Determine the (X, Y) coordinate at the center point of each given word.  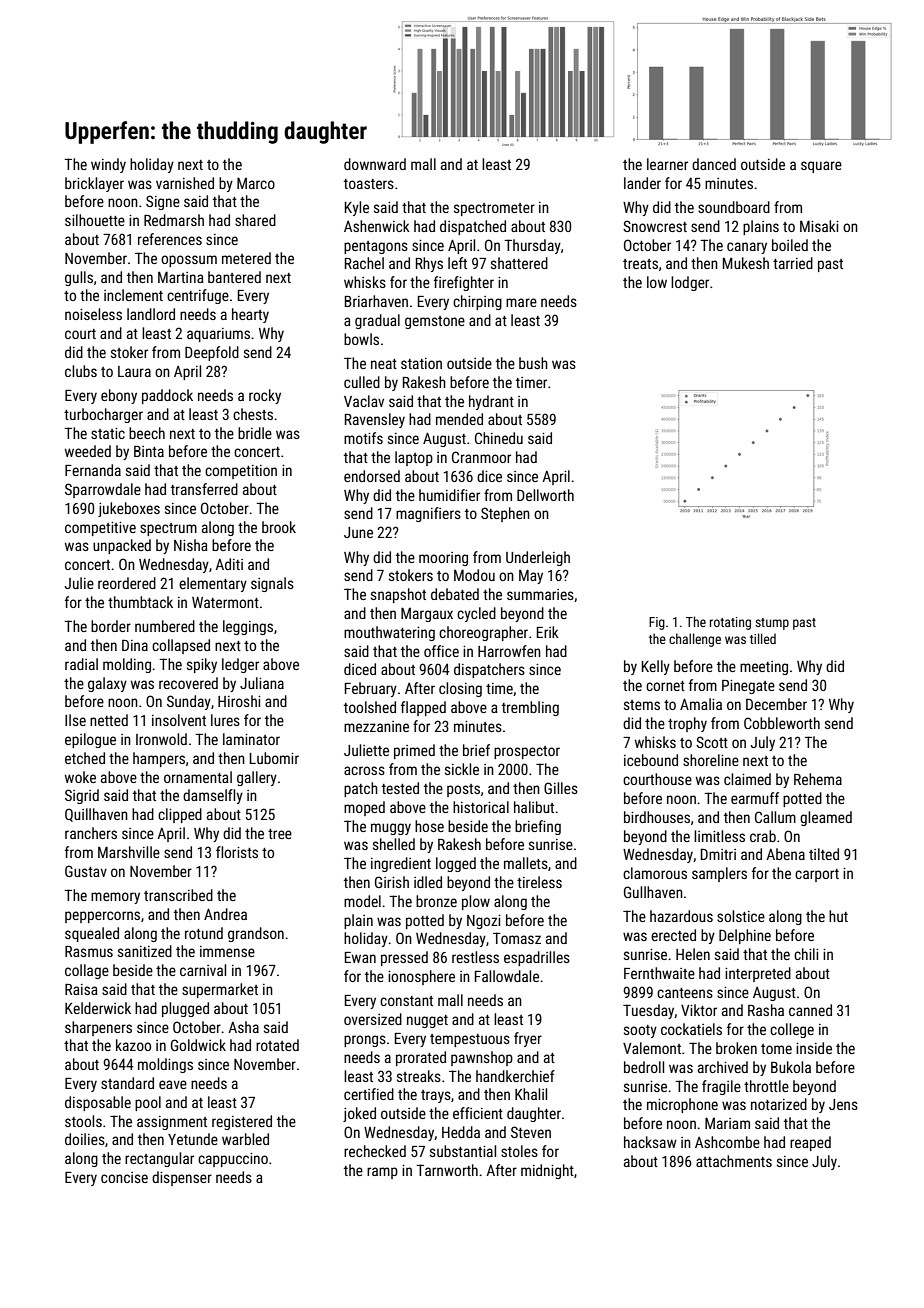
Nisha (191, 545)
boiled (790, 245)
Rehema (818, 779)
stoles (519, 1151)
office (441, 651)
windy (108, 165)
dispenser (182, 1178)
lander (642, 183)
